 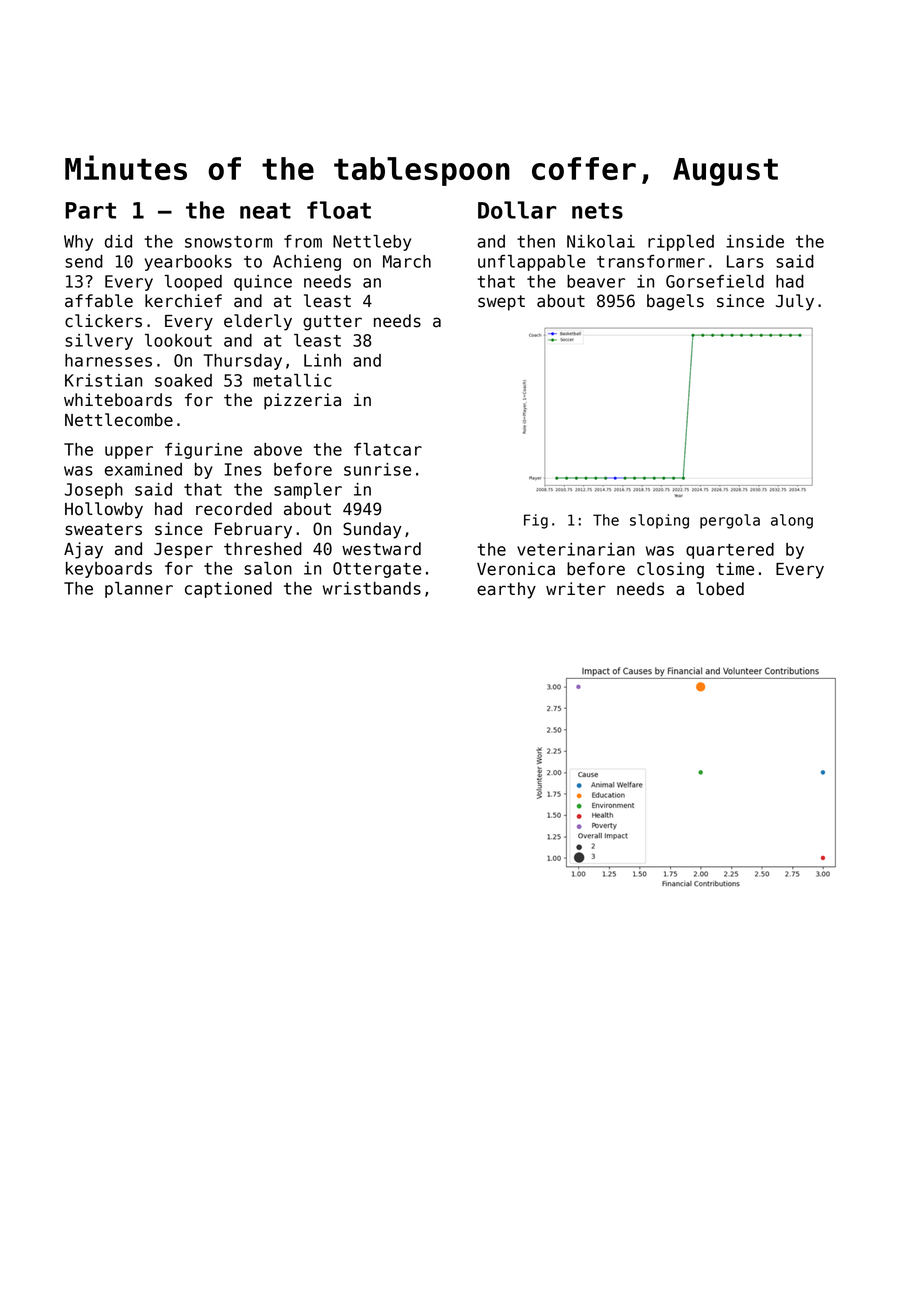 I want to click on elderly, so click(x=258, y=322).
